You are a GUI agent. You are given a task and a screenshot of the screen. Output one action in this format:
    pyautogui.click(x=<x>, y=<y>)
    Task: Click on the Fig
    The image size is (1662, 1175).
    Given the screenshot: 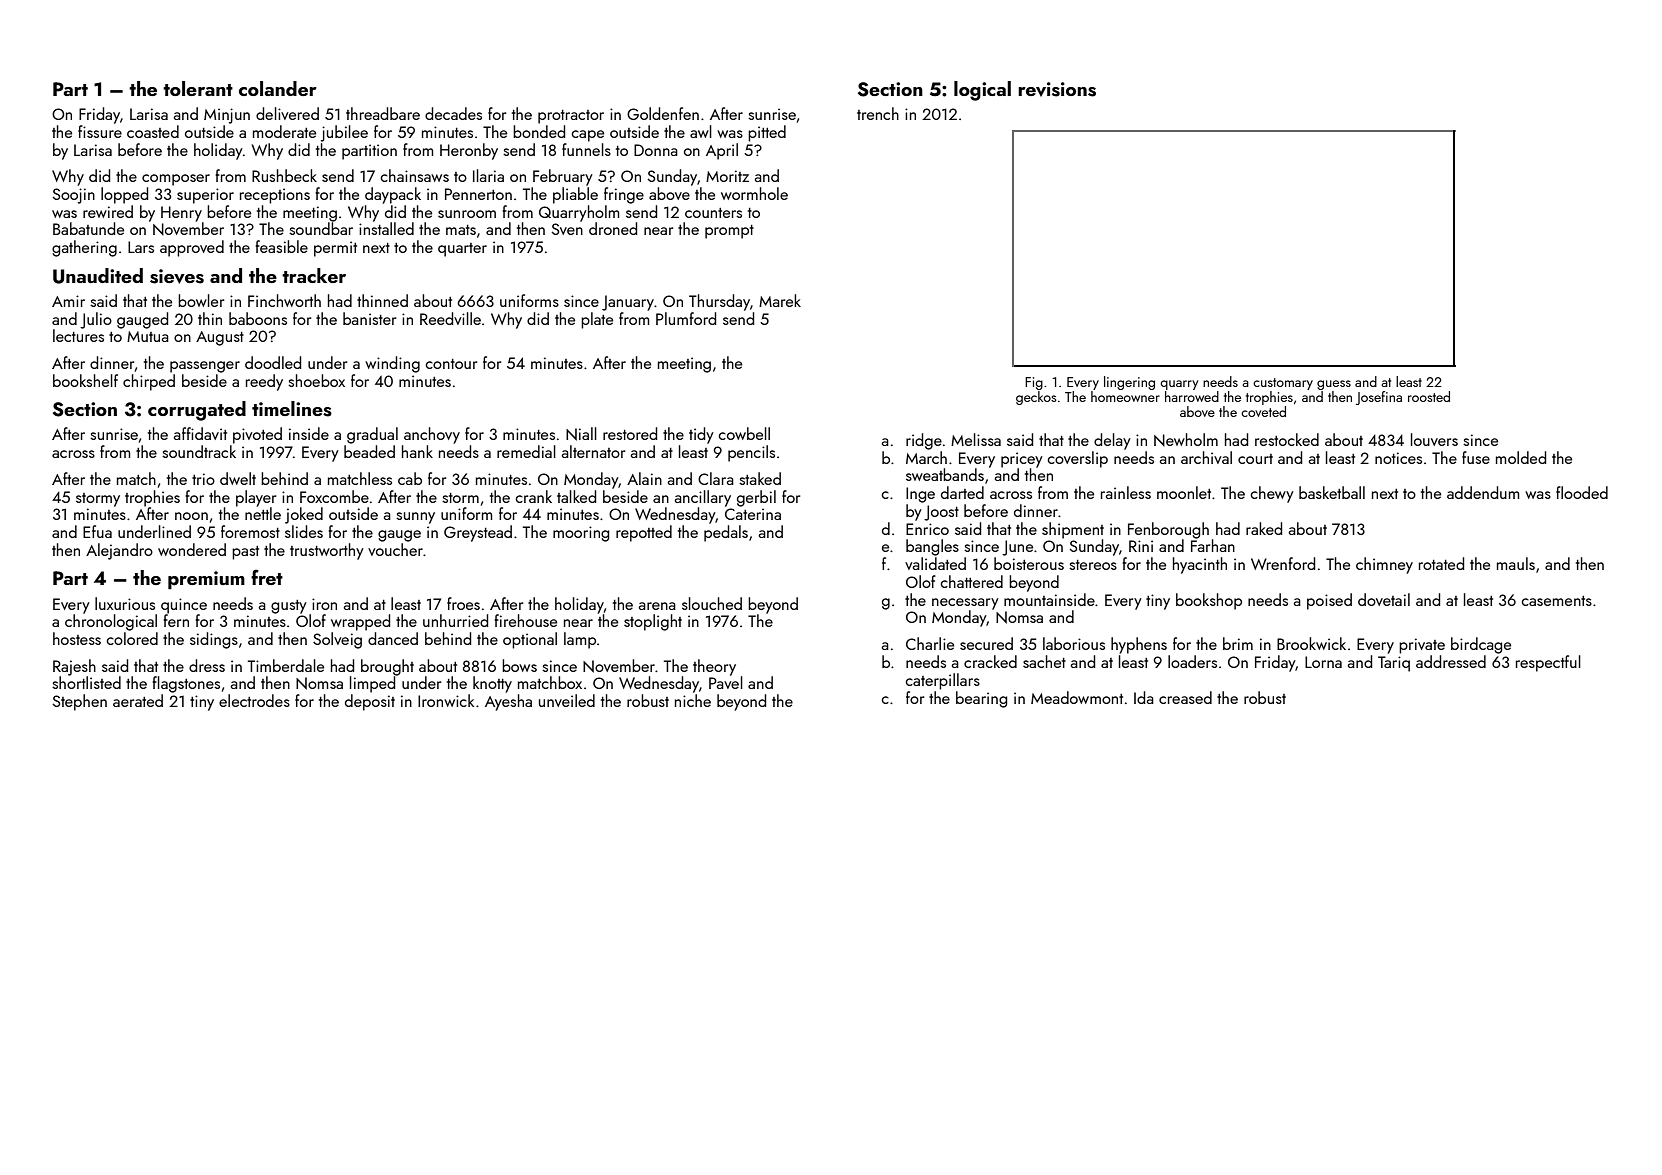 What is the action you would take?
    pyautogui.click(x=1034, y=383)
